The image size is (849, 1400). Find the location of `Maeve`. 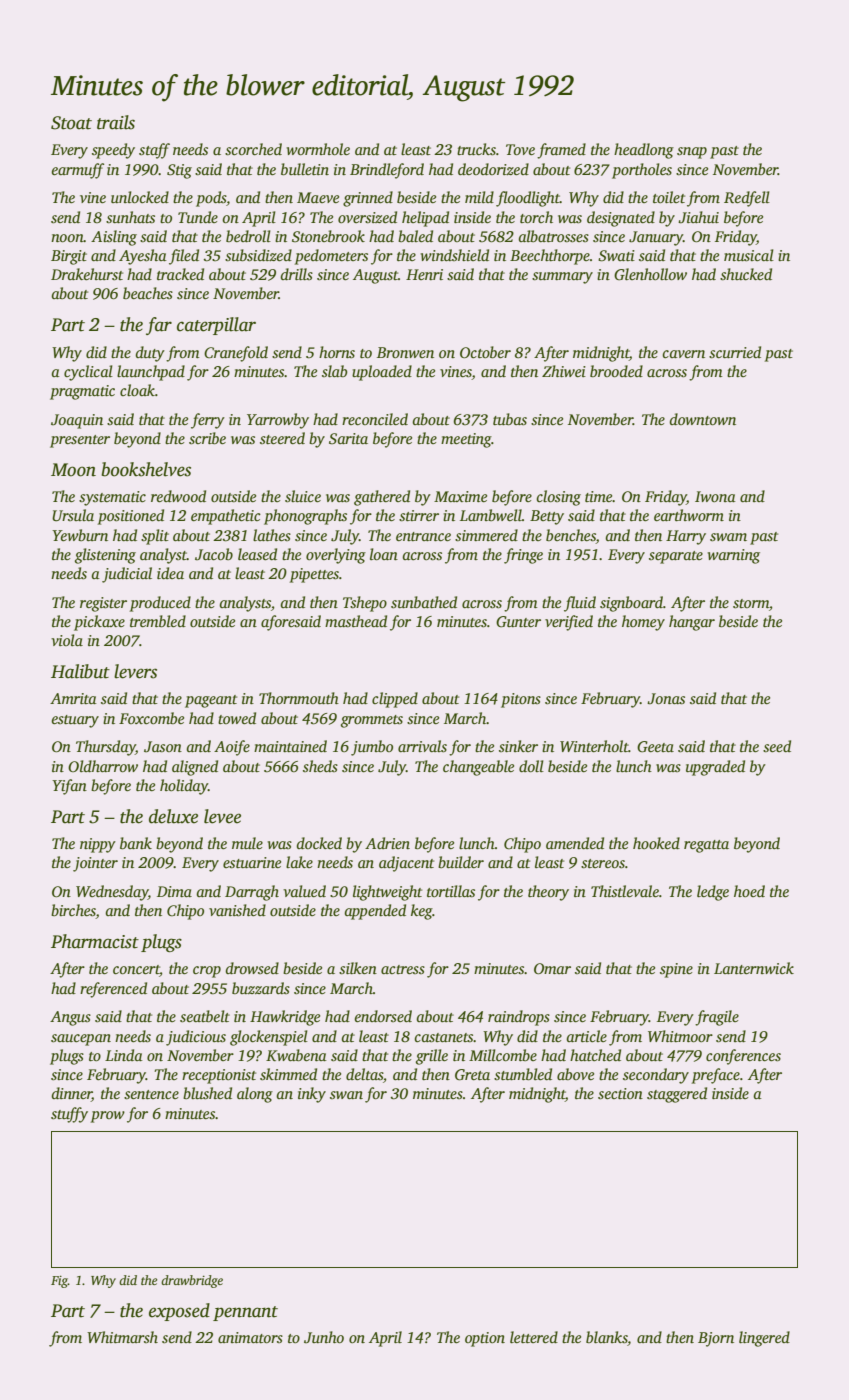

Maeve is located at coordinates (318, 197).
